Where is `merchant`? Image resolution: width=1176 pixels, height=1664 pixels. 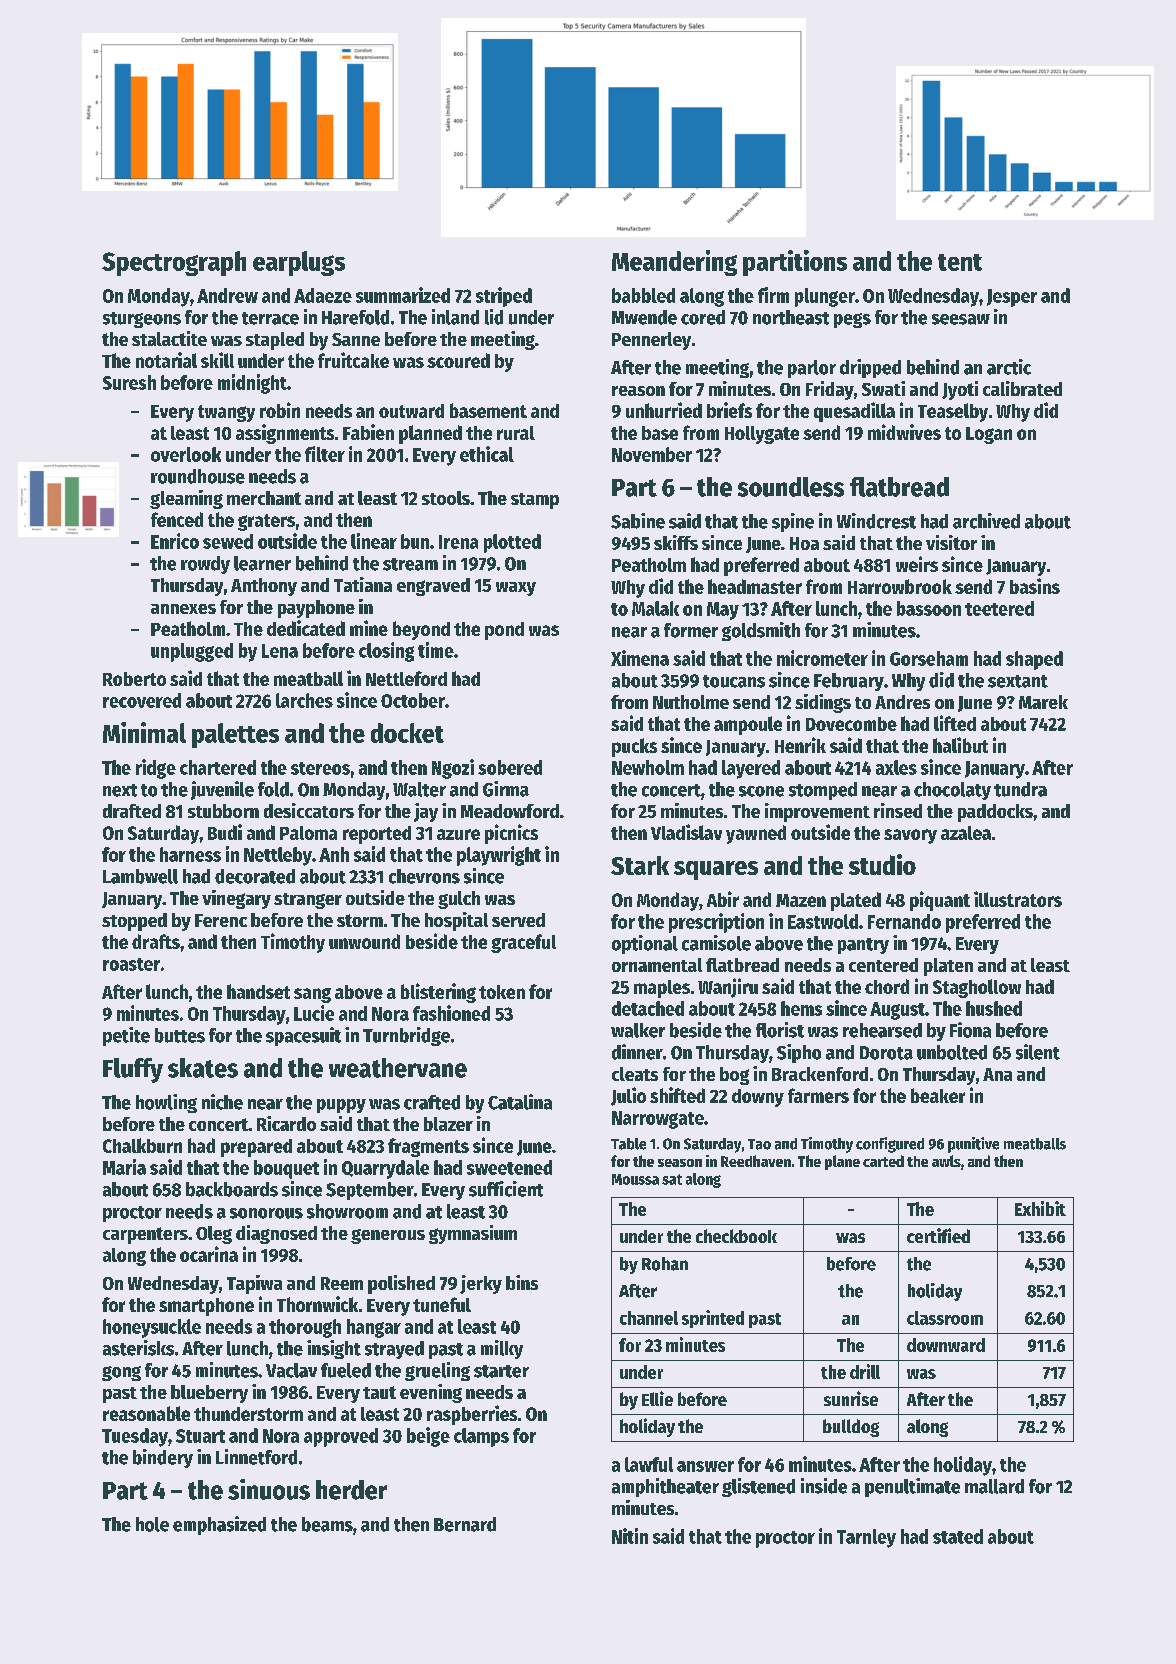
merchant is located at coordinates (264, 498).
